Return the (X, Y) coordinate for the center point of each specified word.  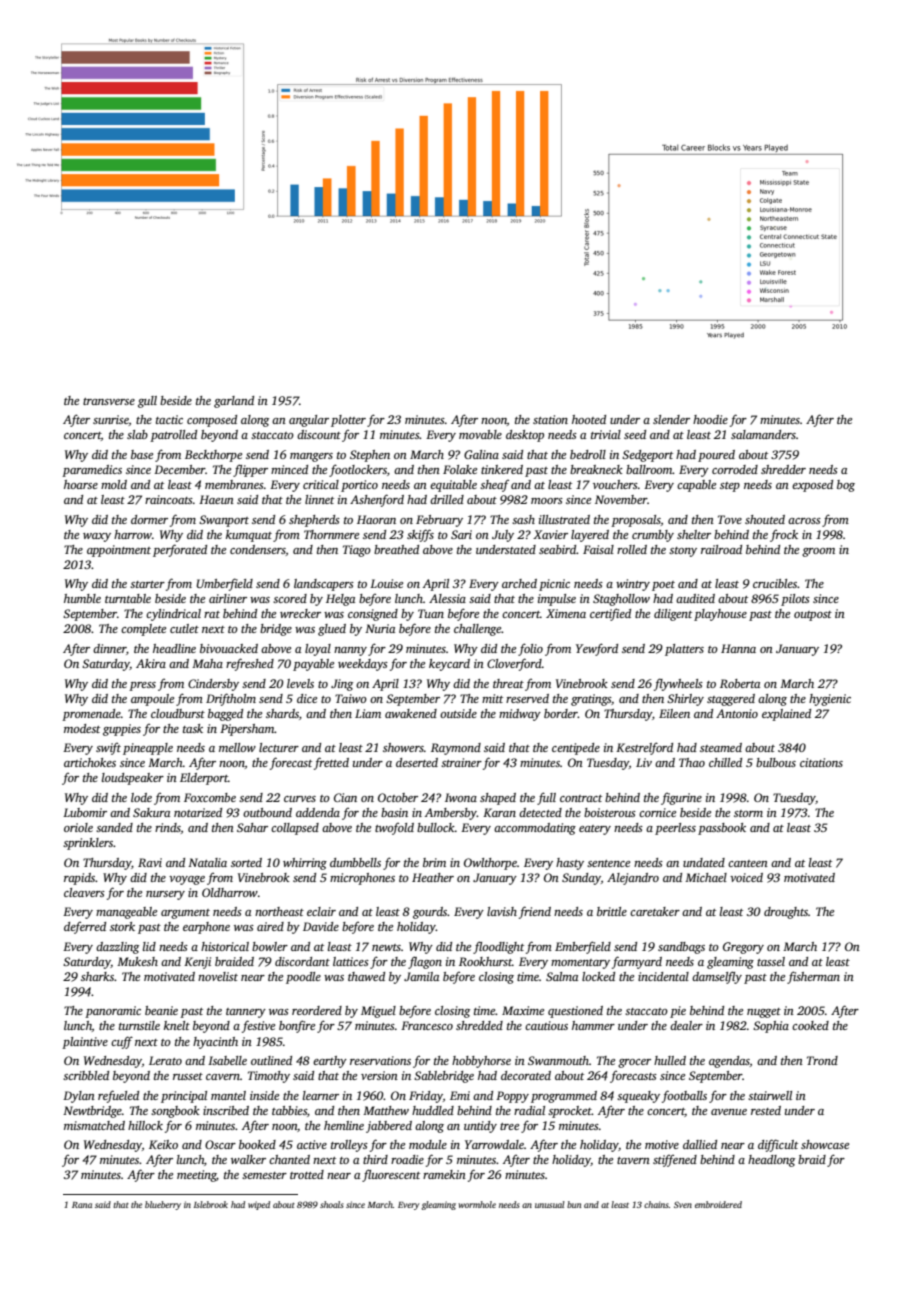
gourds (430, 913)
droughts (786, 913)
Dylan (79, 1097)
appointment (119, 551)
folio (530, 649)
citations (821, 762)
